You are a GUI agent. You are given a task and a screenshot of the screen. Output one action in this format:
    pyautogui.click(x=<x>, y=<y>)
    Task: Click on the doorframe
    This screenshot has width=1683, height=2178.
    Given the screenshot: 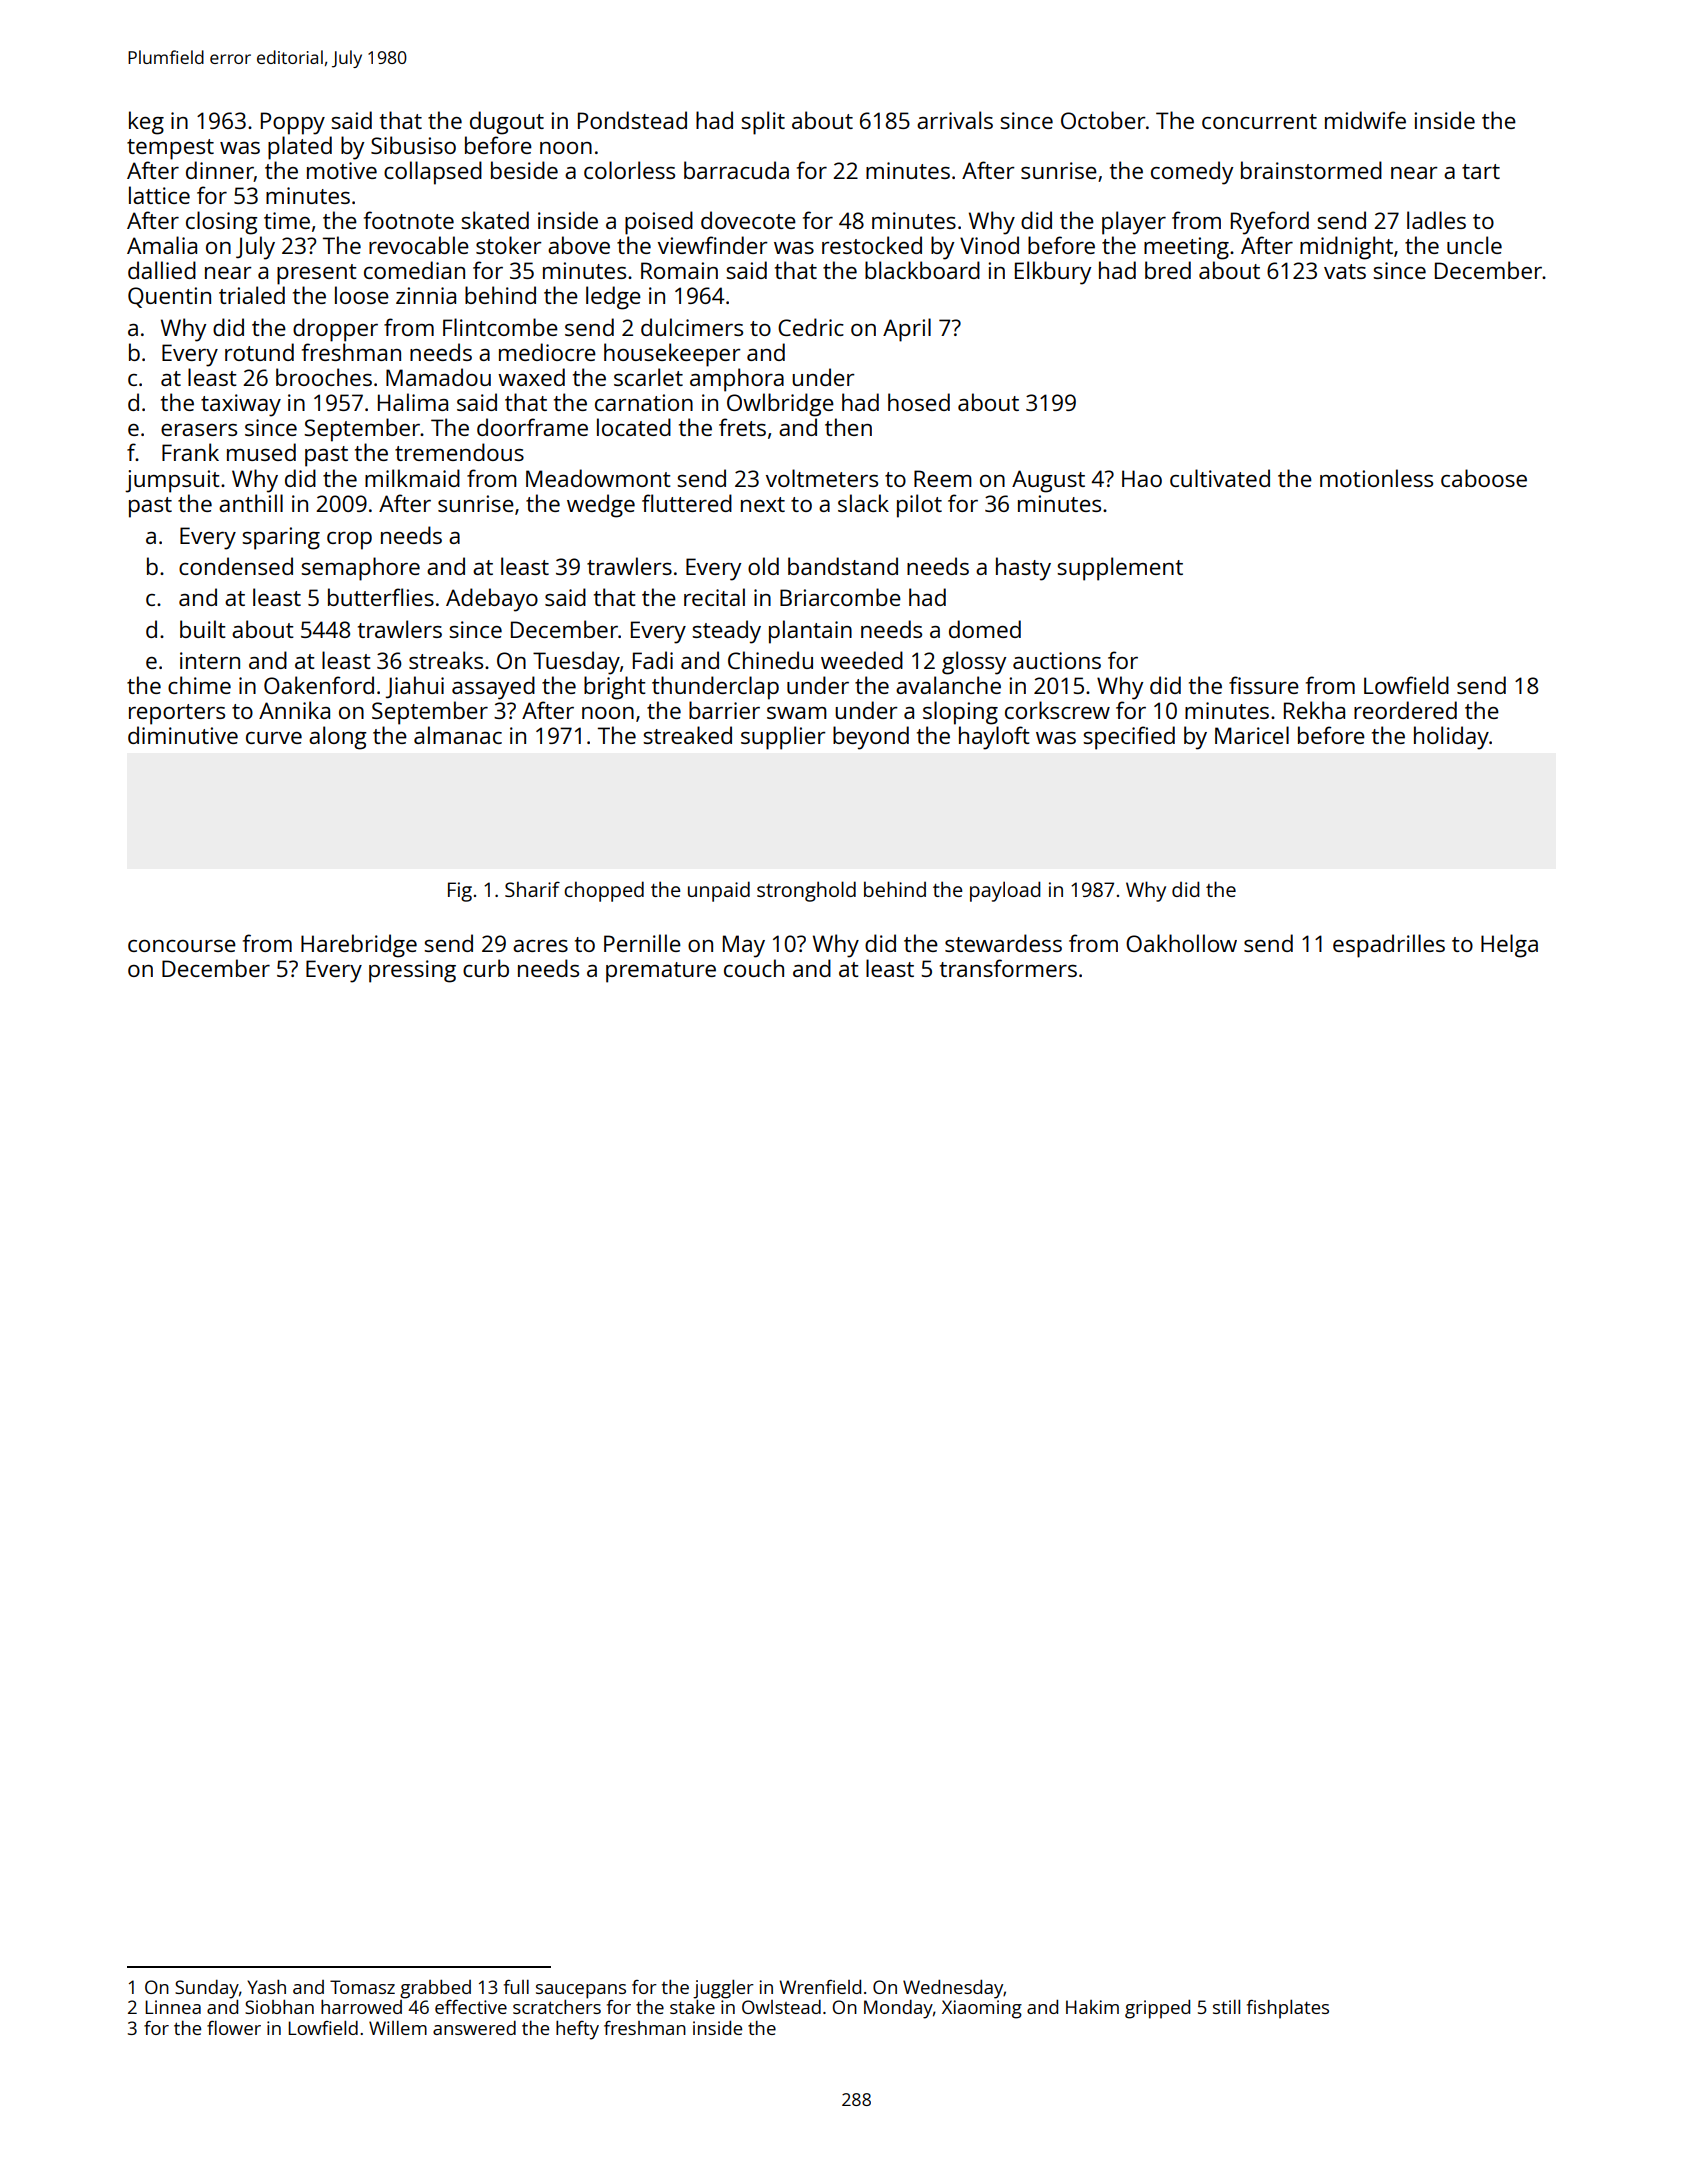 What is the action you would take?
    pyautogui.click(x=532, y=427)
